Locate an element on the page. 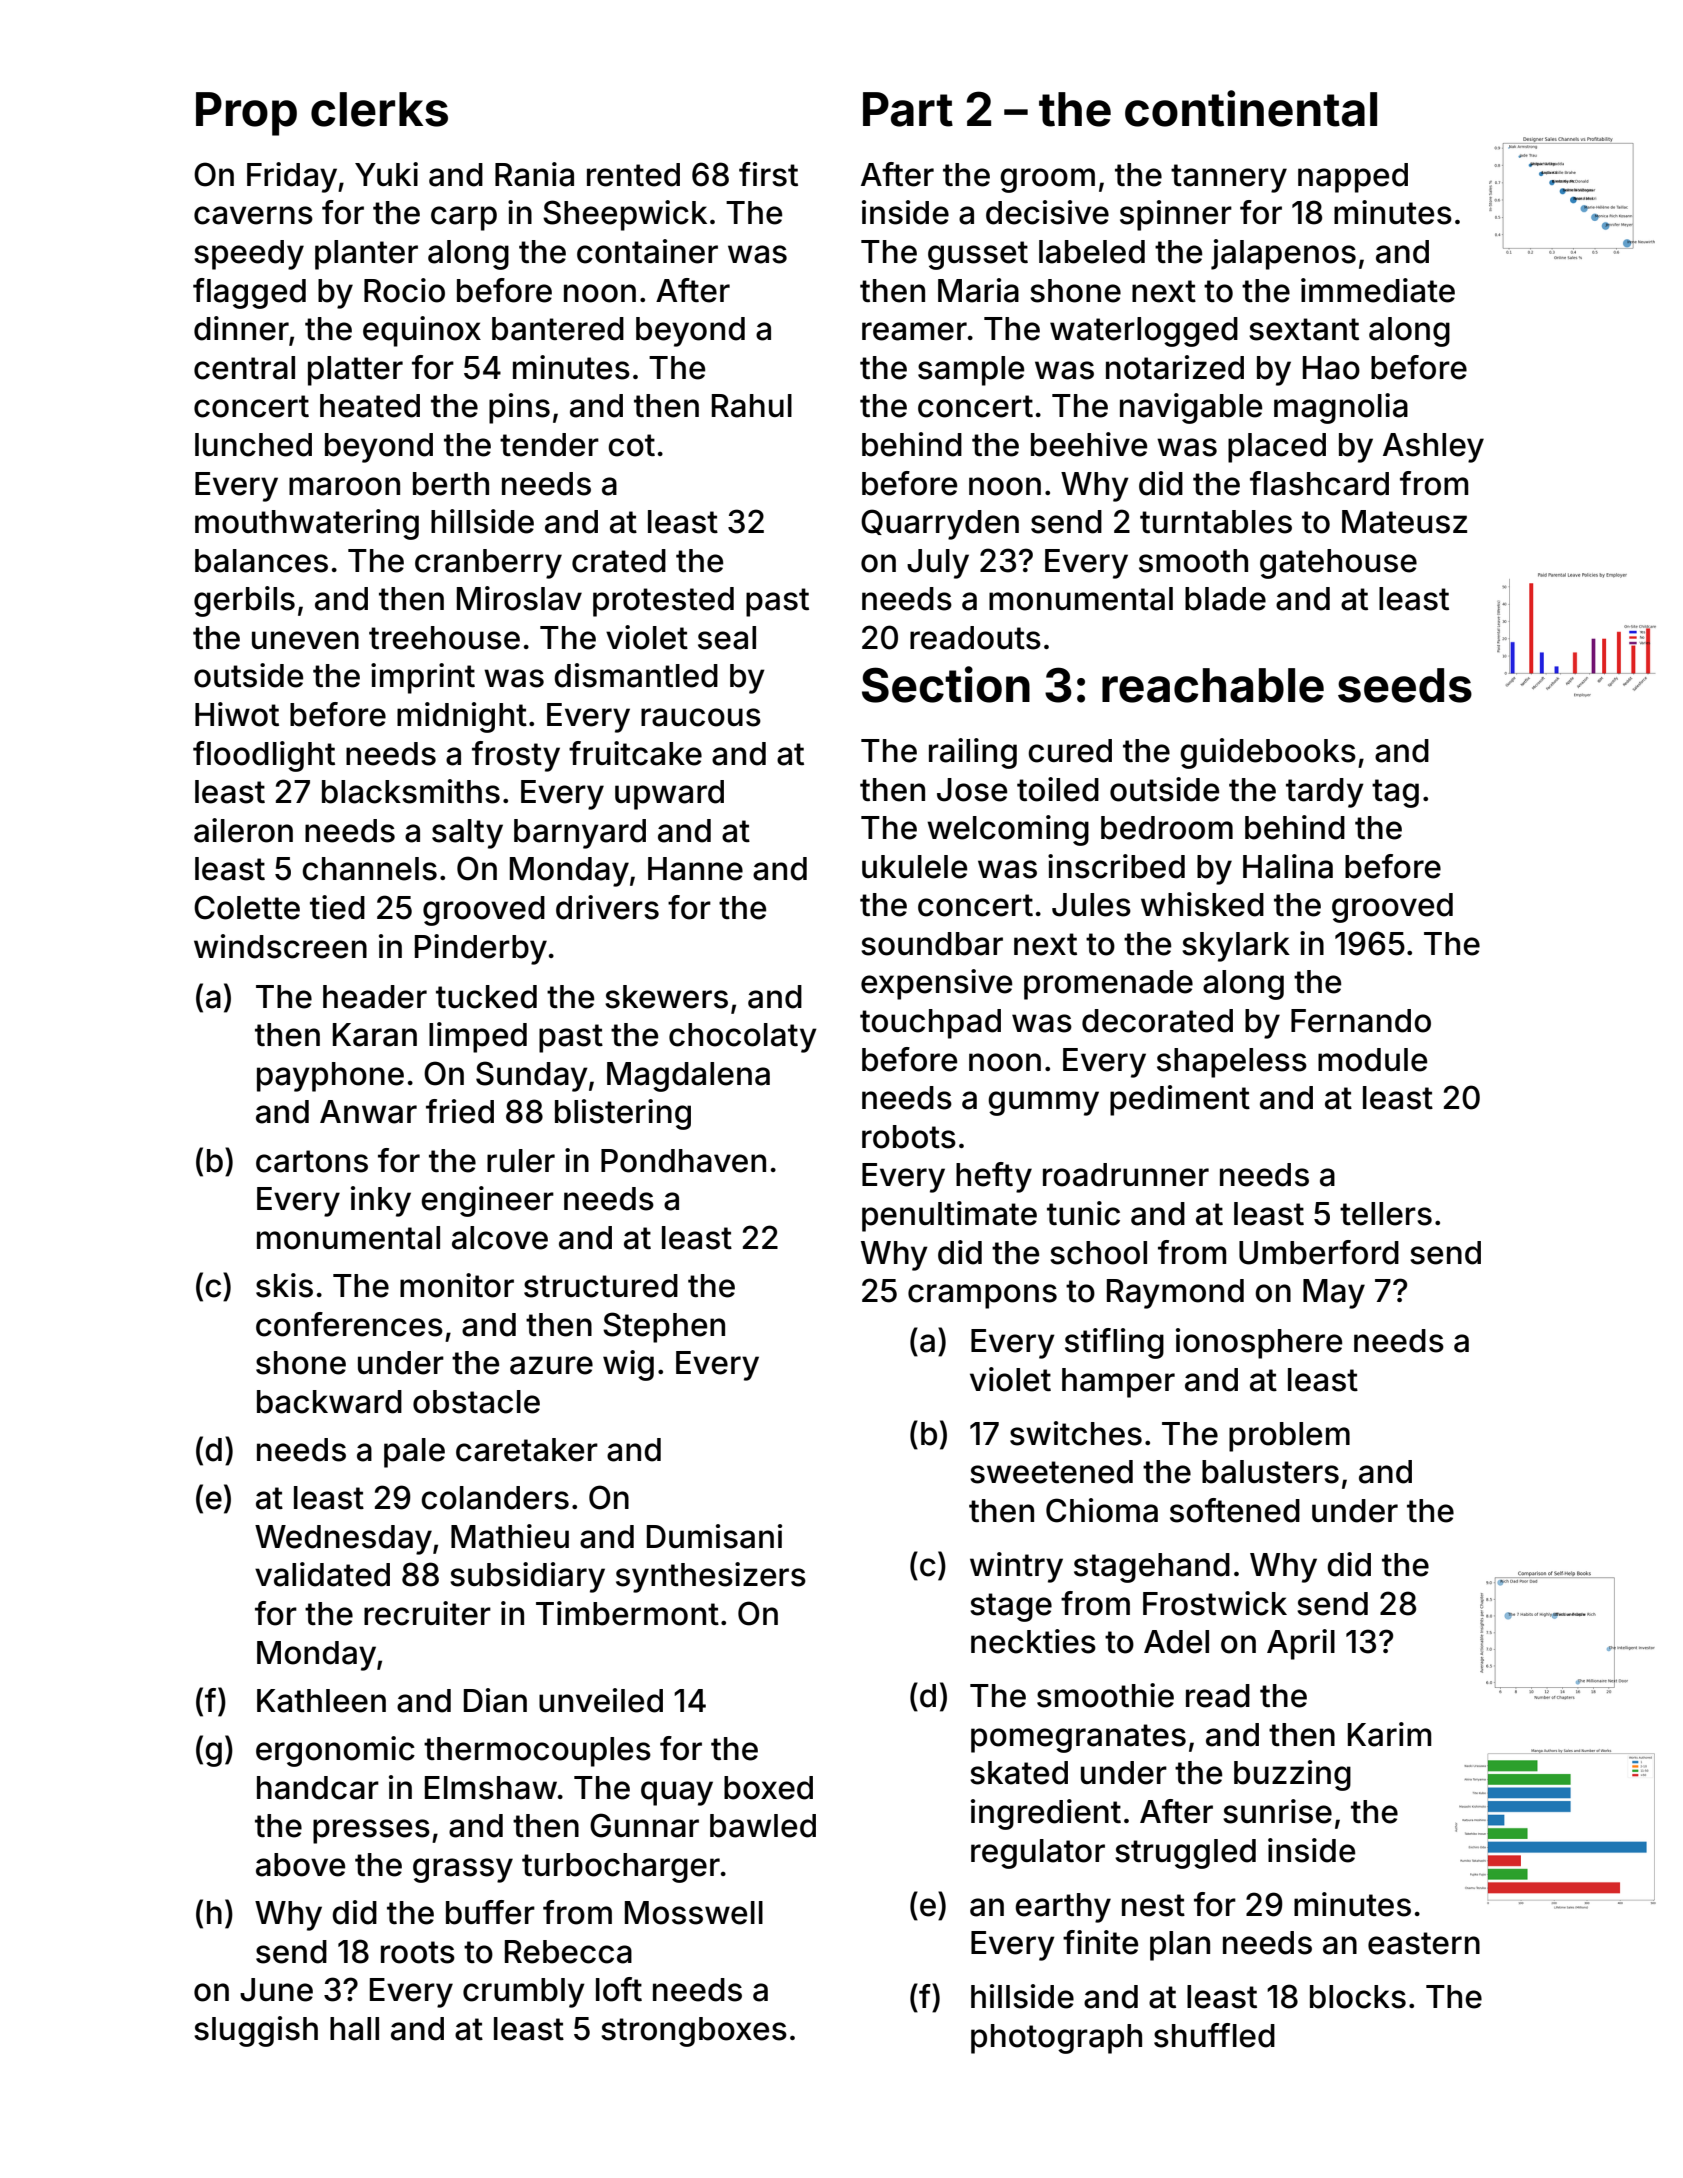 This page has height=2178, width=1683. raucous is located at coordinates (701, 717).
